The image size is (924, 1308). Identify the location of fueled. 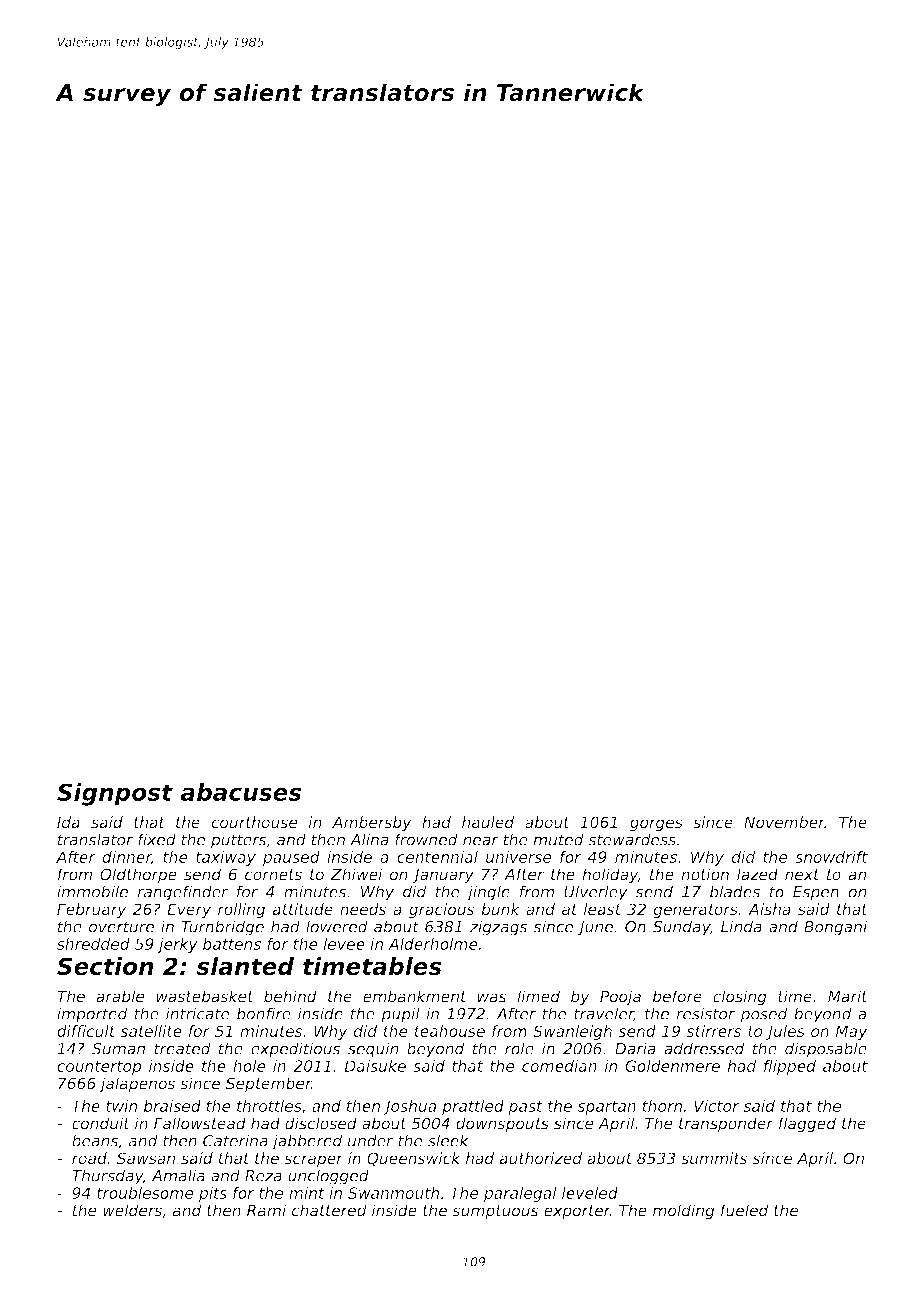
(745, 1210).
